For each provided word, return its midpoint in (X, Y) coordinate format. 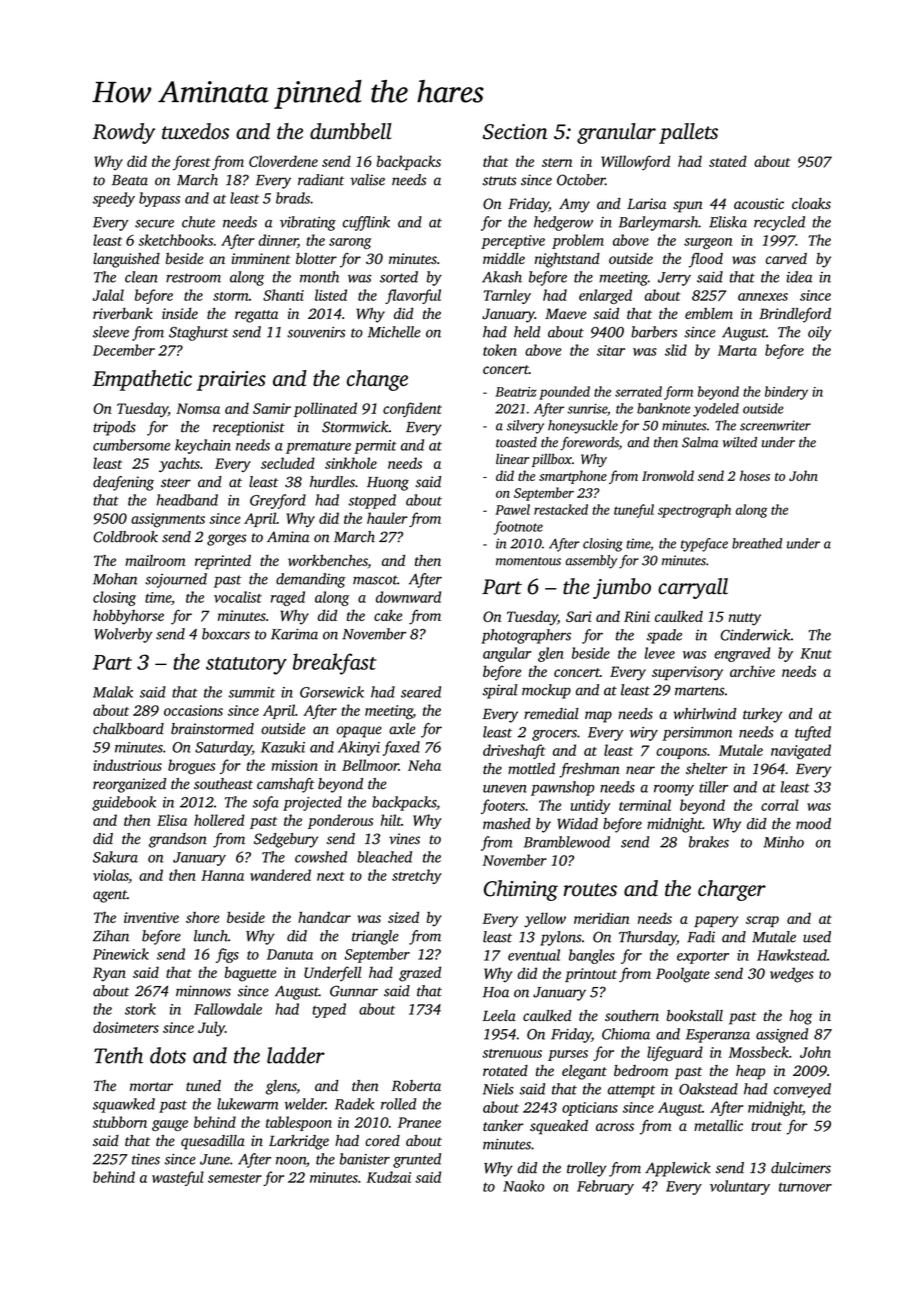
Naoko (523, 1186)
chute (198, 222)
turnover (805, 1187)
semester (235, 1178)
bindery (786, 393)
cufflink (366, 223)
